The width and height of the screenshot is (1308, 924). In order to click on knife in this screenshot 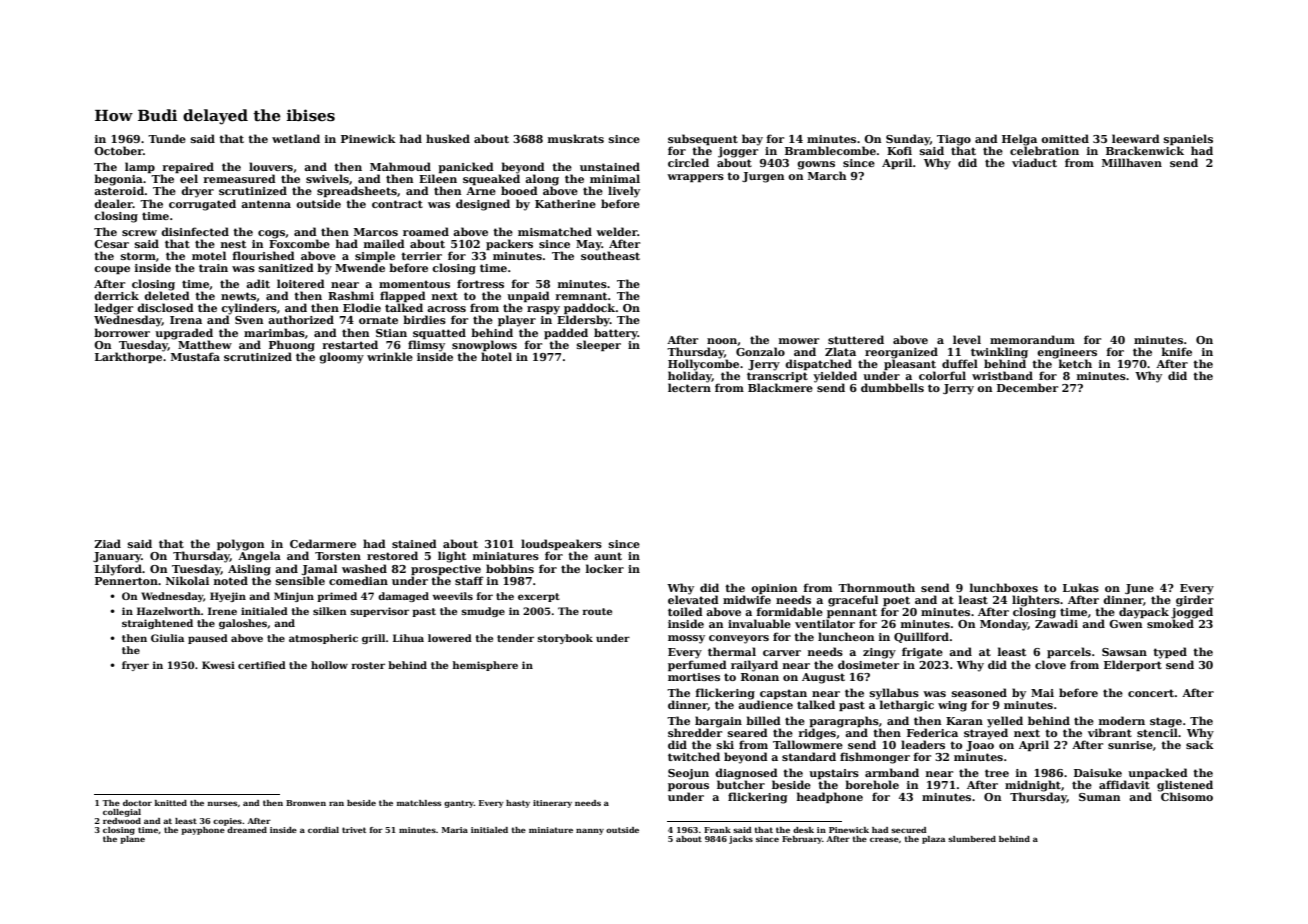, I will do `click(1177, 351)`.
